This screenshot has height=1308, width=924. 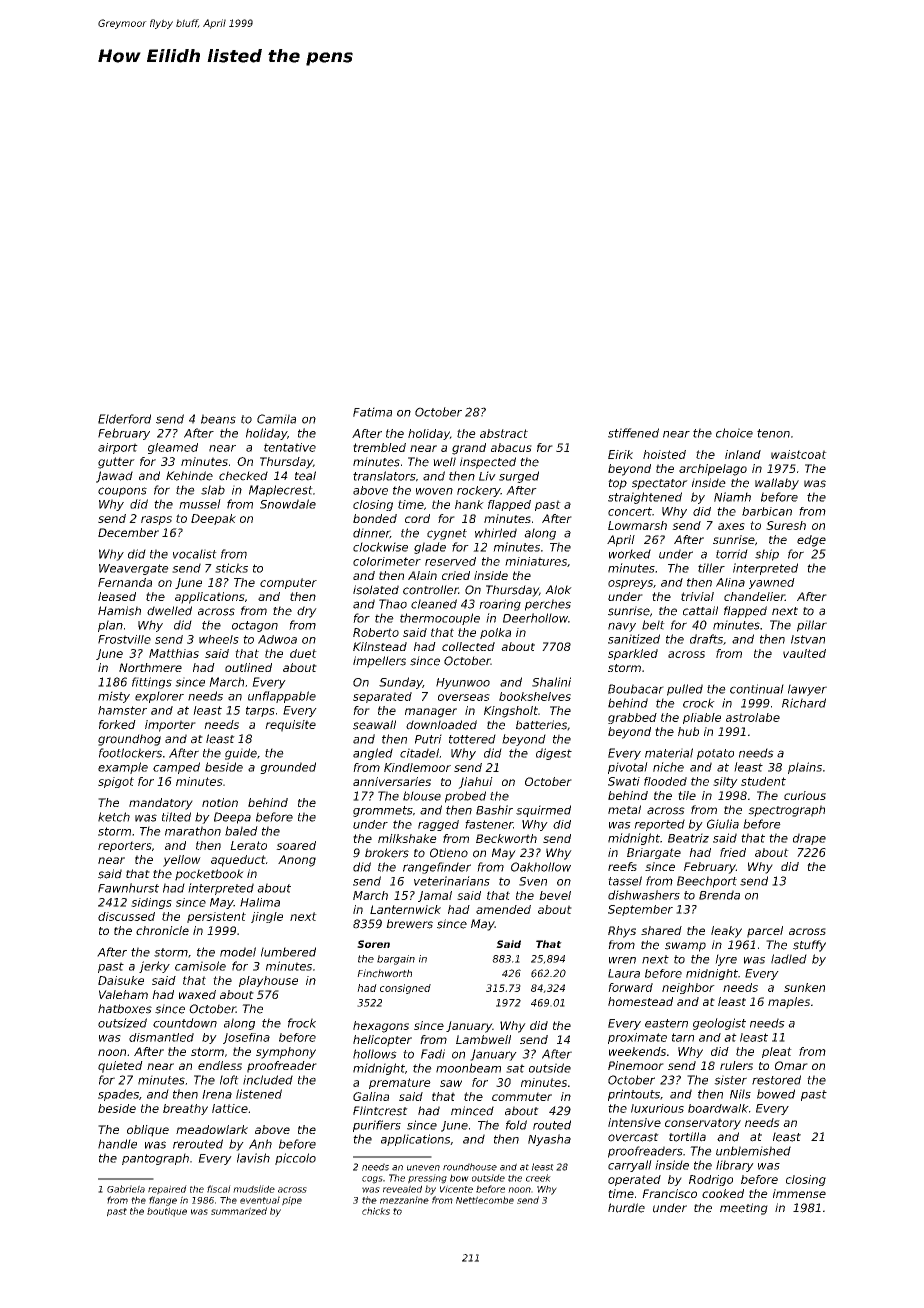 What do you see at coordinates (688, 988) in the screenshot?
I see `neighbor` at bounding box center [688, 988].
